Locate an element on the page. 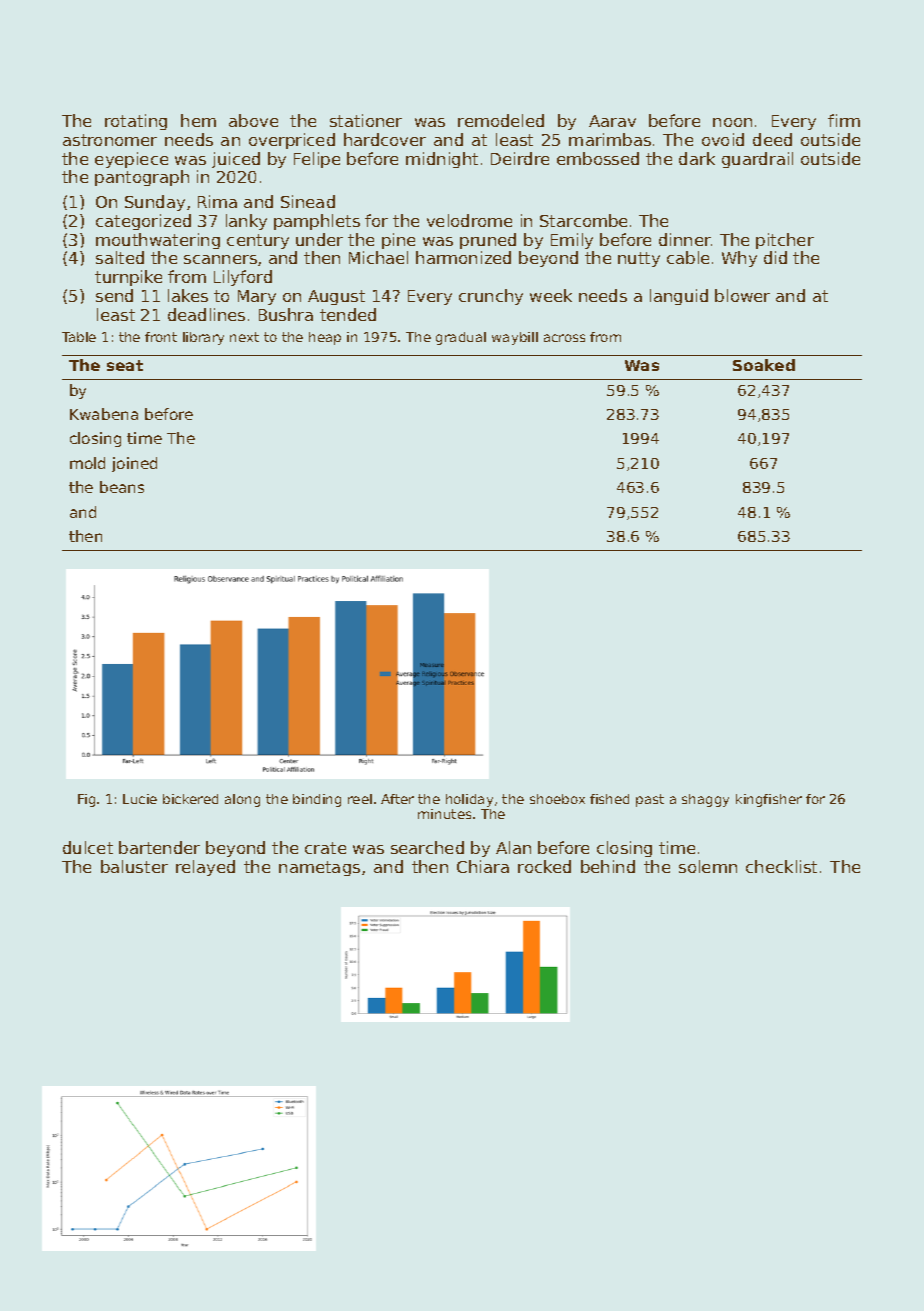 The width and height of the page is (924, 1311). relayed is located at coordinates (205, 868).
